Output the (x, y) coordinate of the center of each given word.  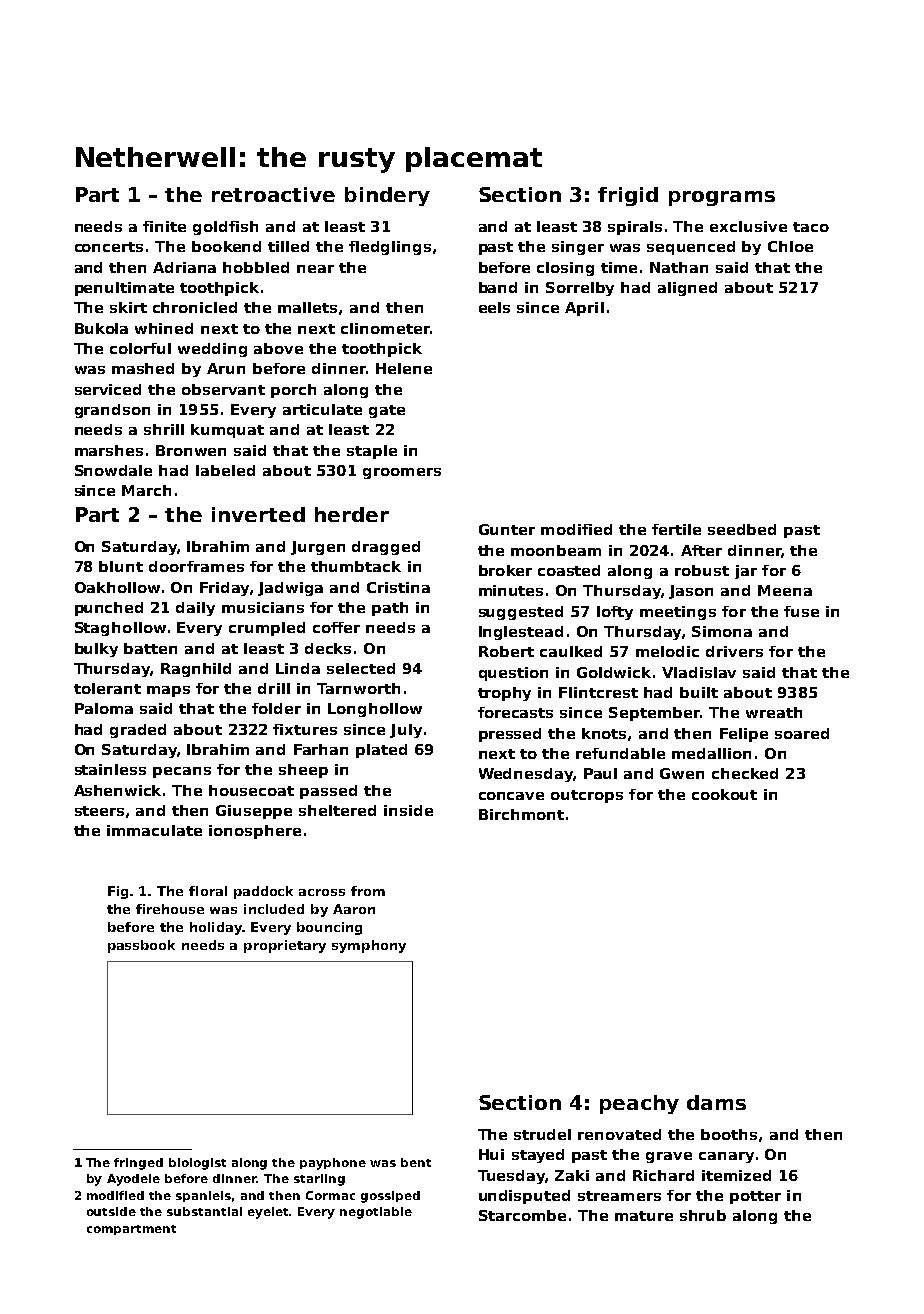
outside (111, 1211)
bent (416, 1162)
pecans (182, 772)
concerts (109, 247)
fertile (676, 529)
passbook (141, 946)
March (146, 490)
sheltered (337, 810)
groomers (402, 473)
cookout (724, 794)
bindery (387, 196)
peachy (639, 1104)
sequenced (691, 248)
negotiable (376, 1213)
